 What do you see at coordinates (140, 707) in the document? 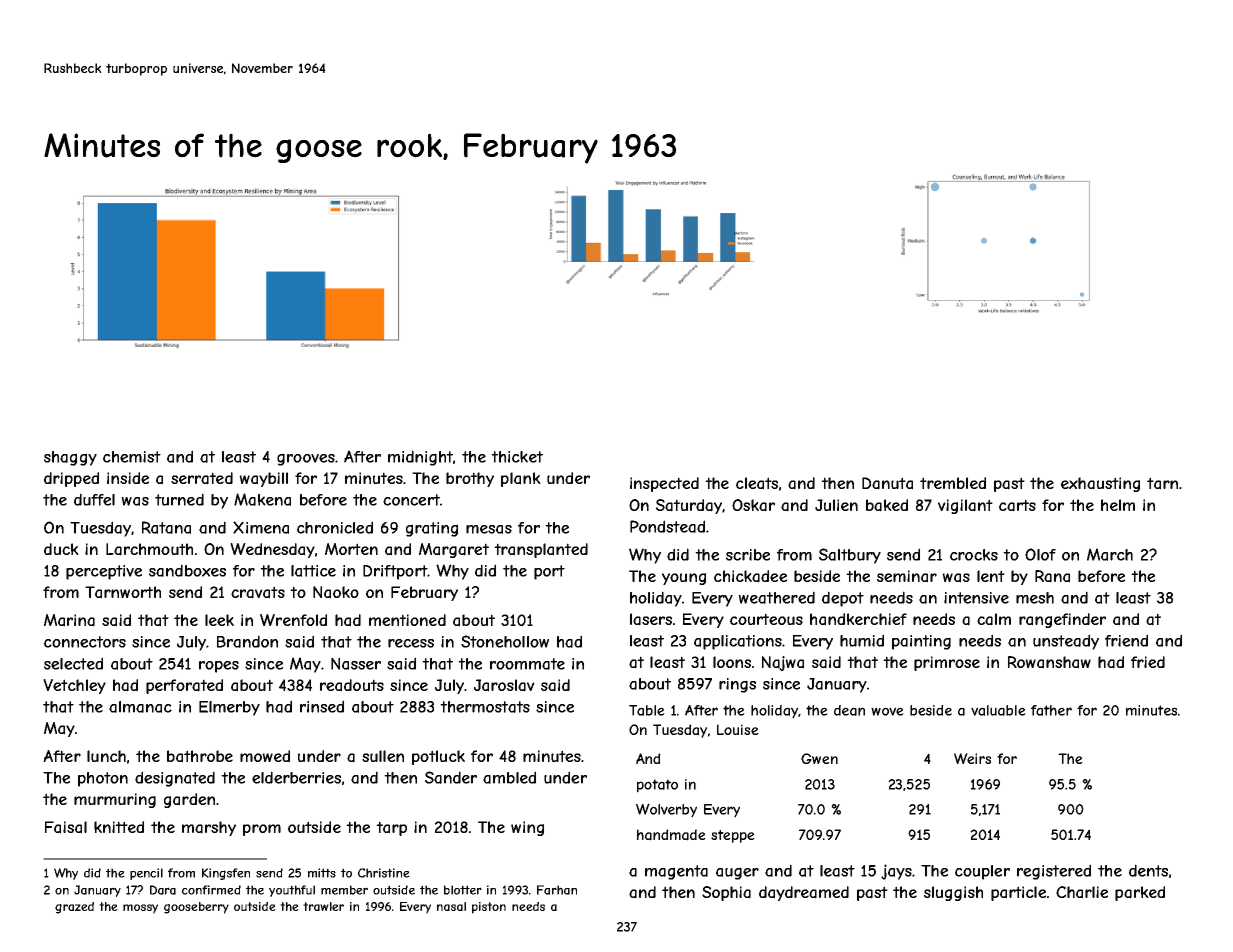
I see `almanac` at bounding box center [140, 707].
